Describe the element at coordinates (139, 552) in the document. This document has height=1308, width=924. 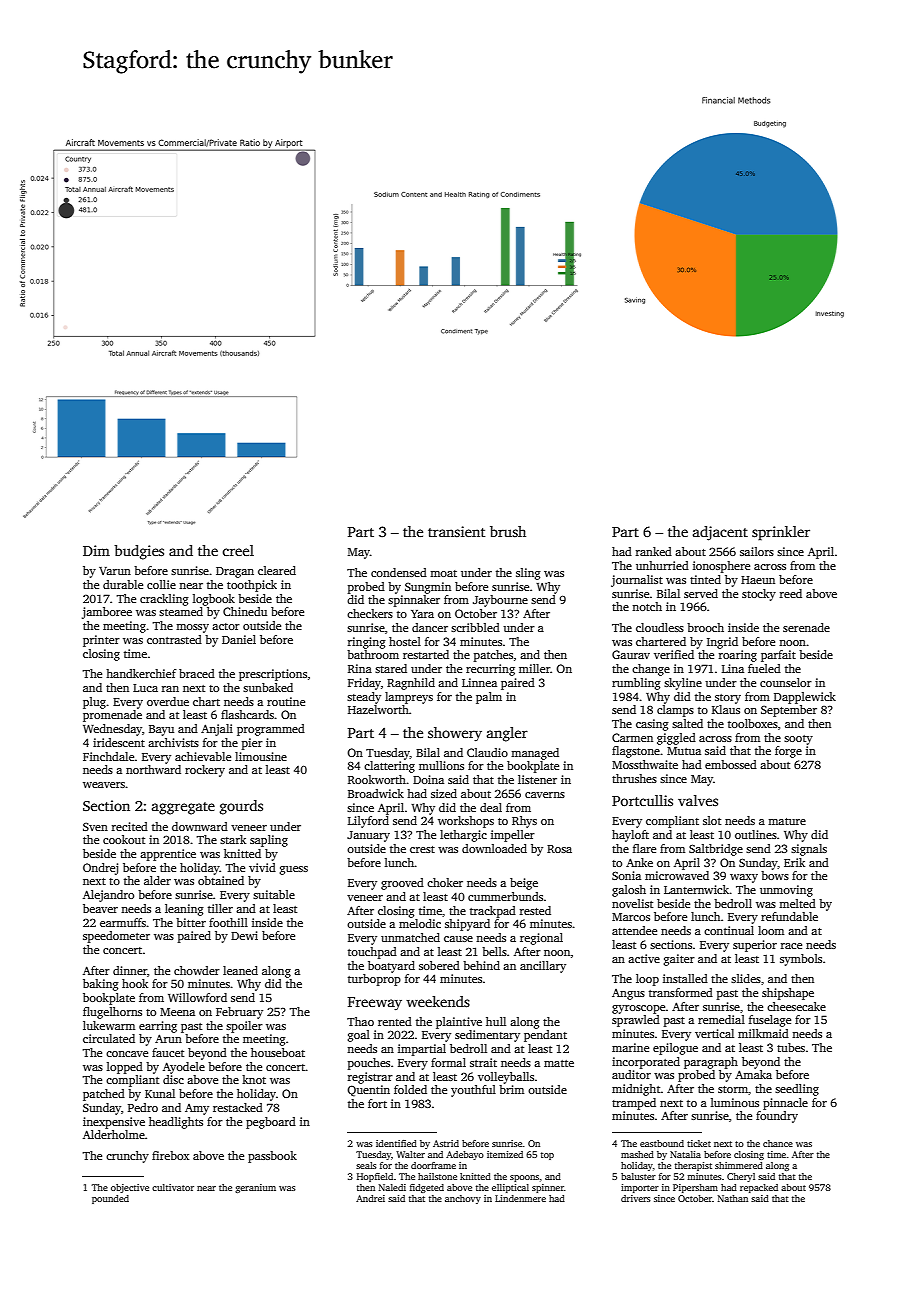
I see `budgies` at that location.
